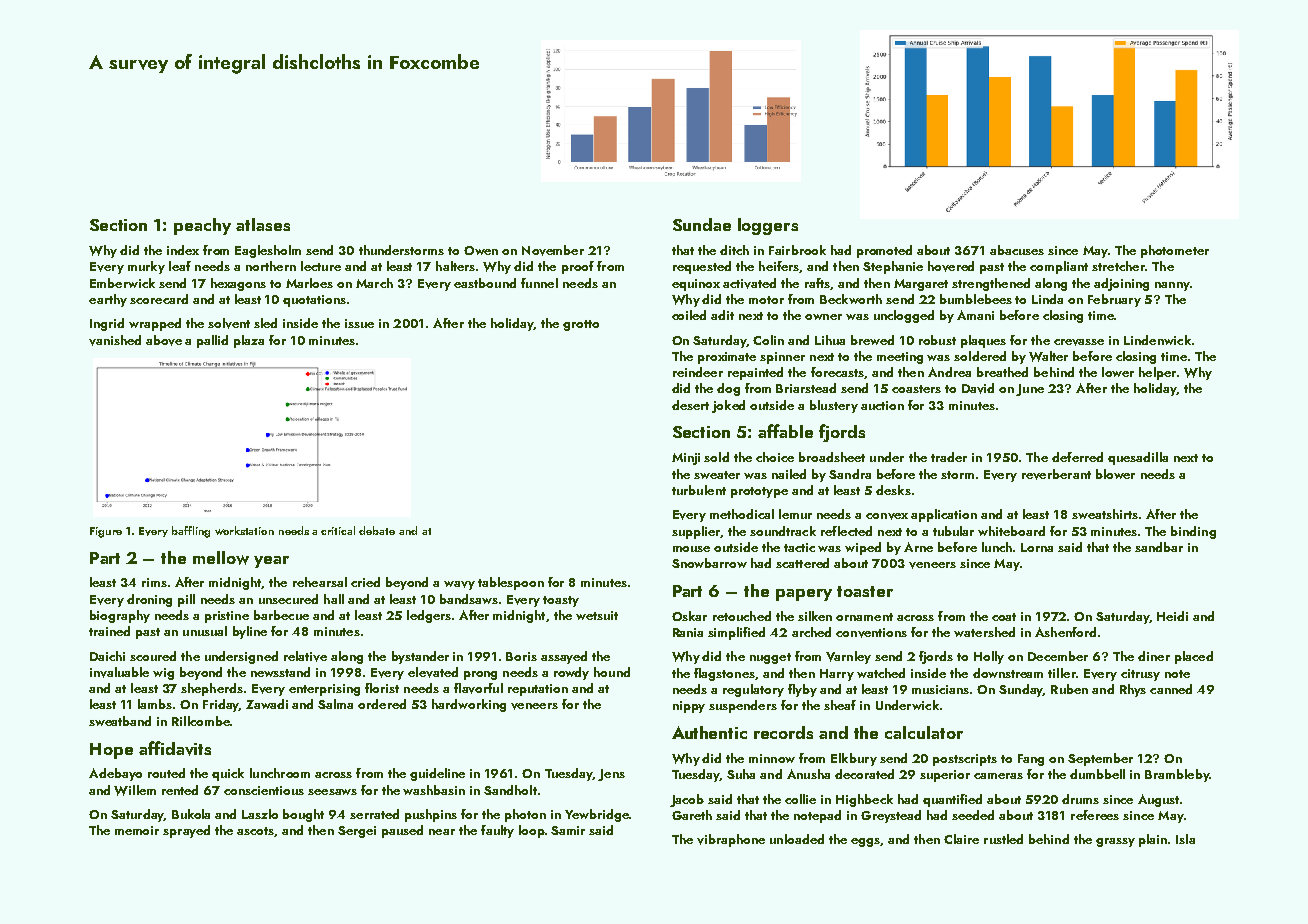 This screenshot has height=924, width=1308. Describe the element at coordinates (120, 616) in the screenshot. I see `biography` at that location.
